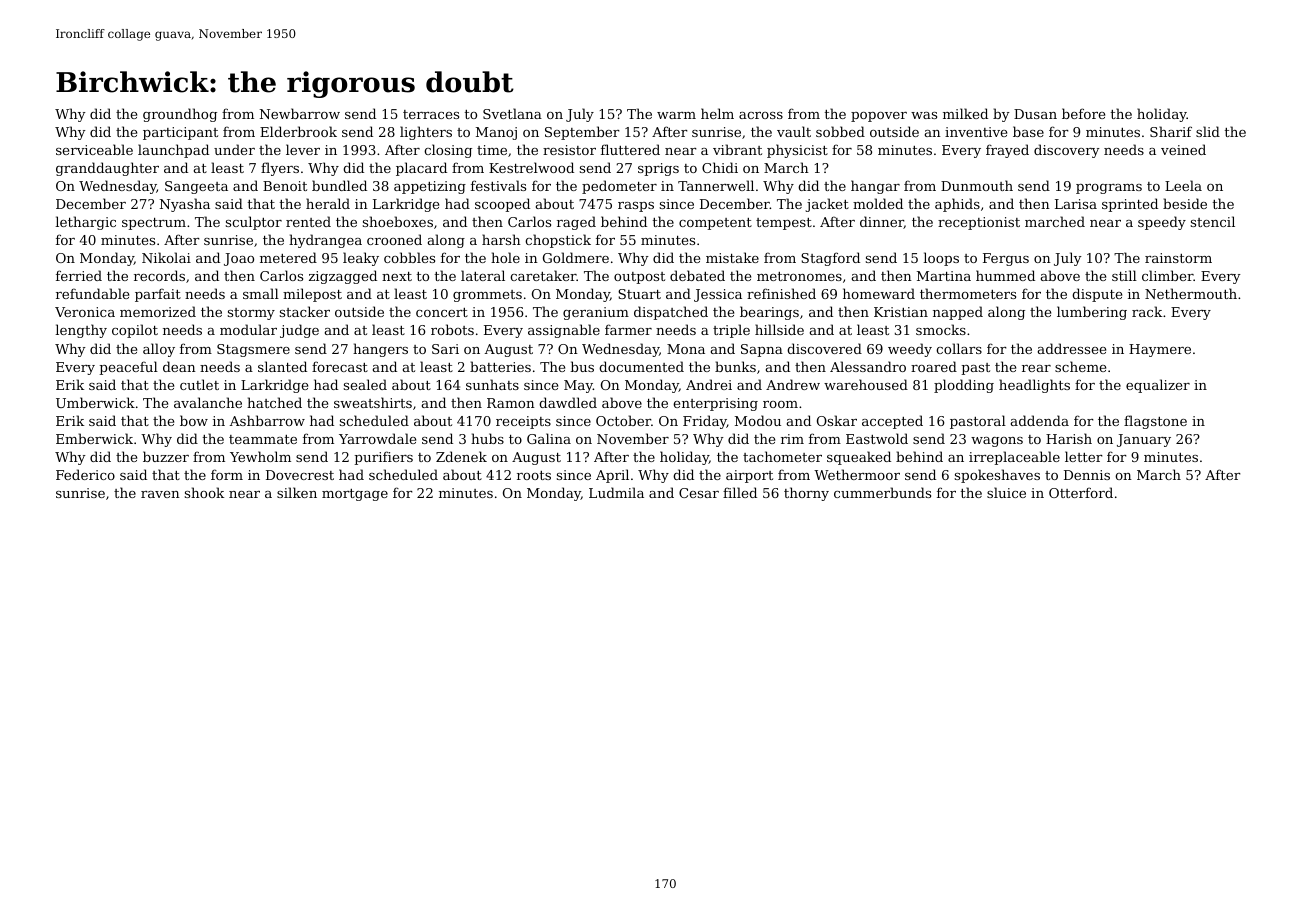  Describe the element at coordinates (1083, 113) in the screenshot. I see `before` at that location.
